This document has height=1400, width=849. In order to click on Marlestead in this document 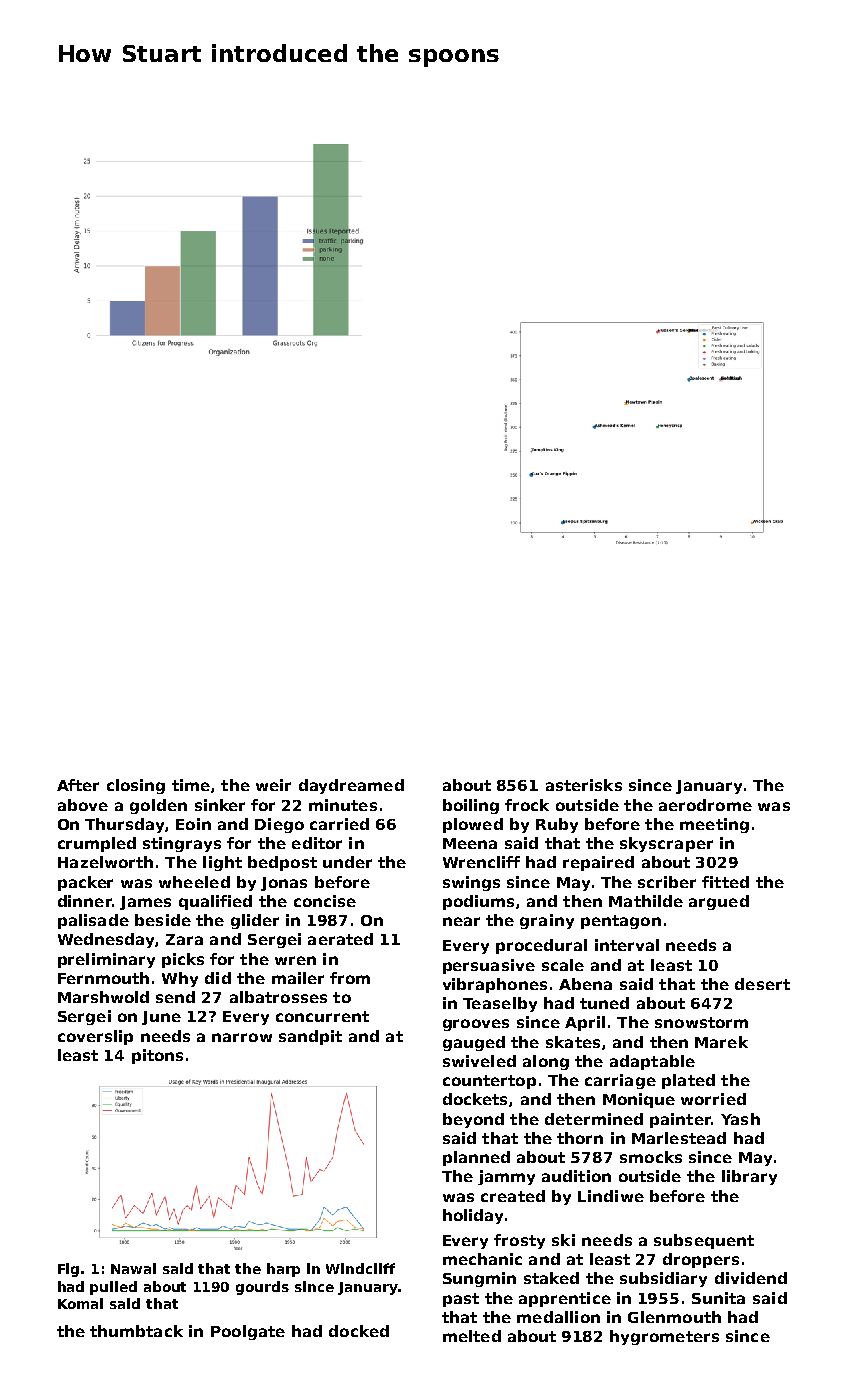, I will do `click(679, 1138)`.
